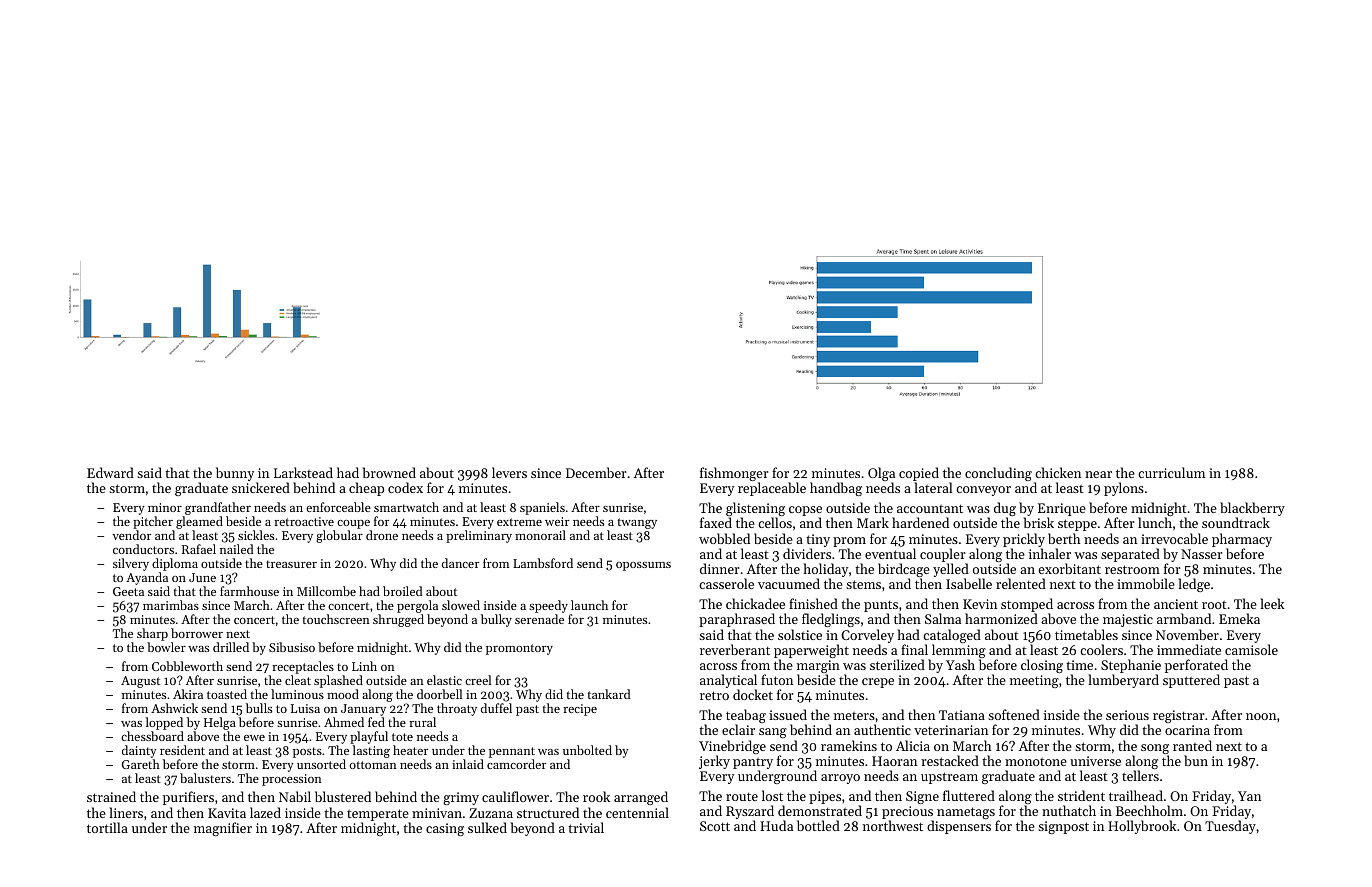 The width and height of the image is (1372, 887). I want to click on stomped, so click(1027, 605).
